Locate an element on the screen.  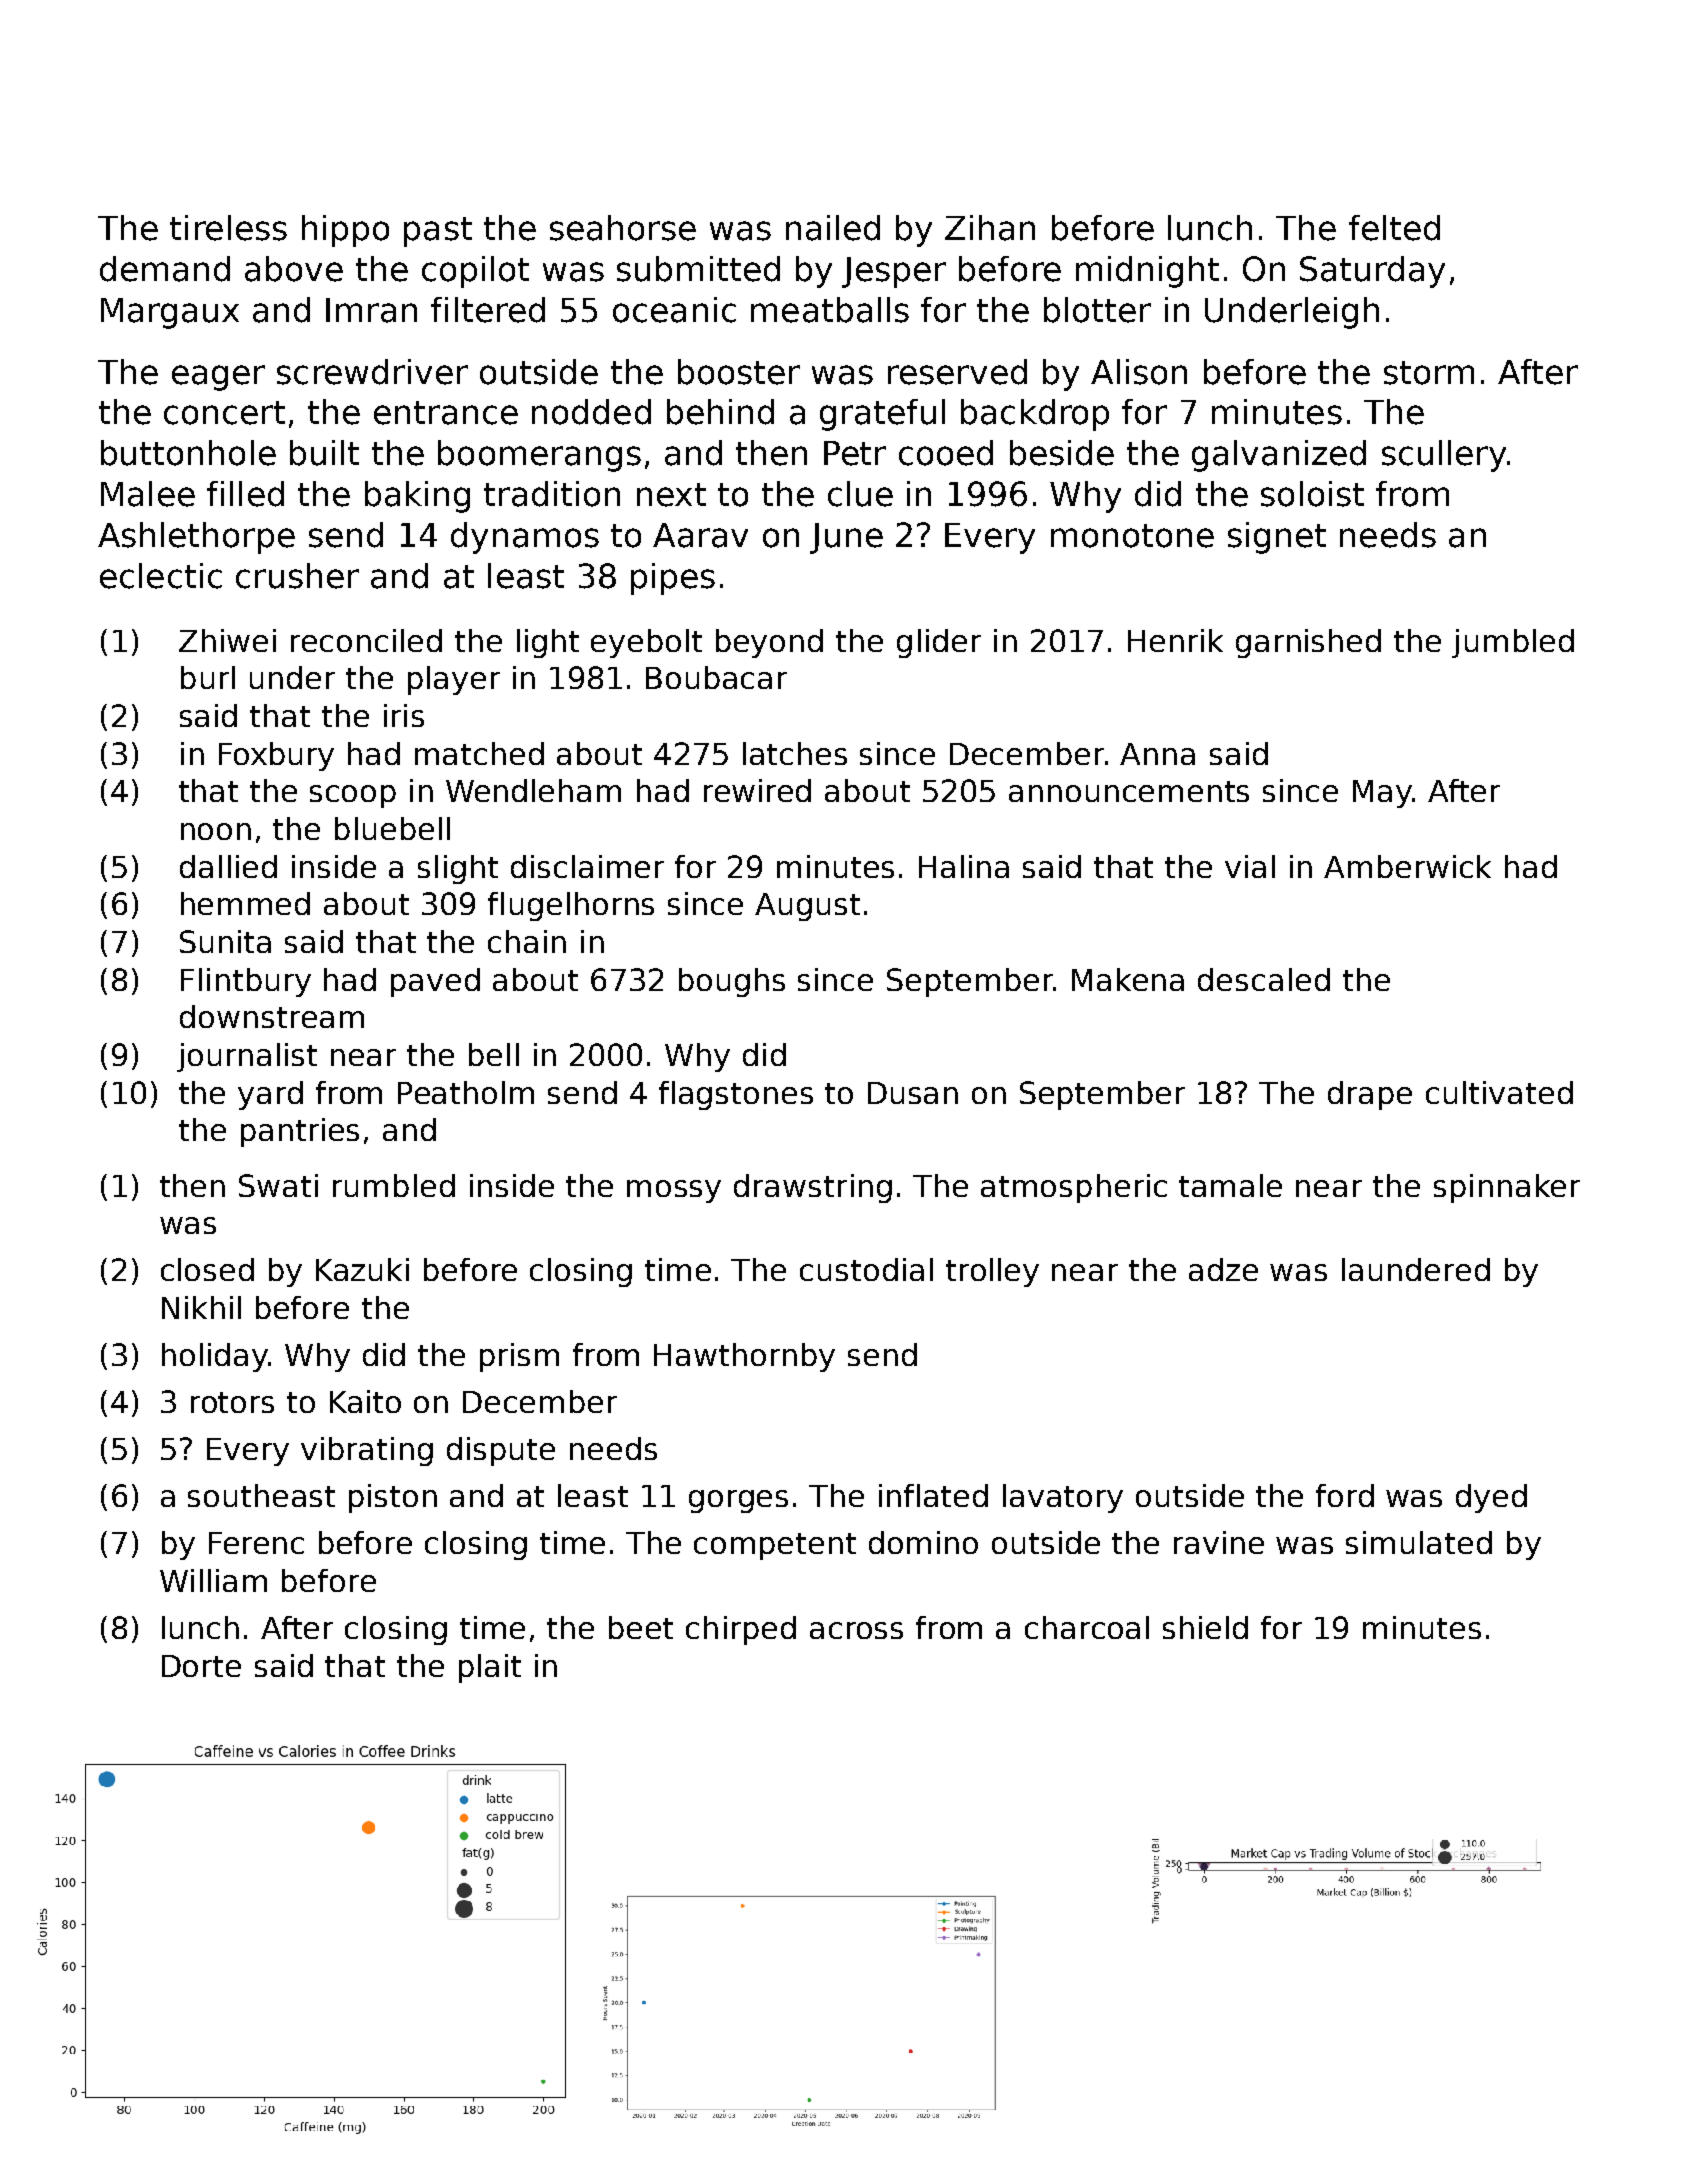
chirped is located at coordinates (741, 1630).
